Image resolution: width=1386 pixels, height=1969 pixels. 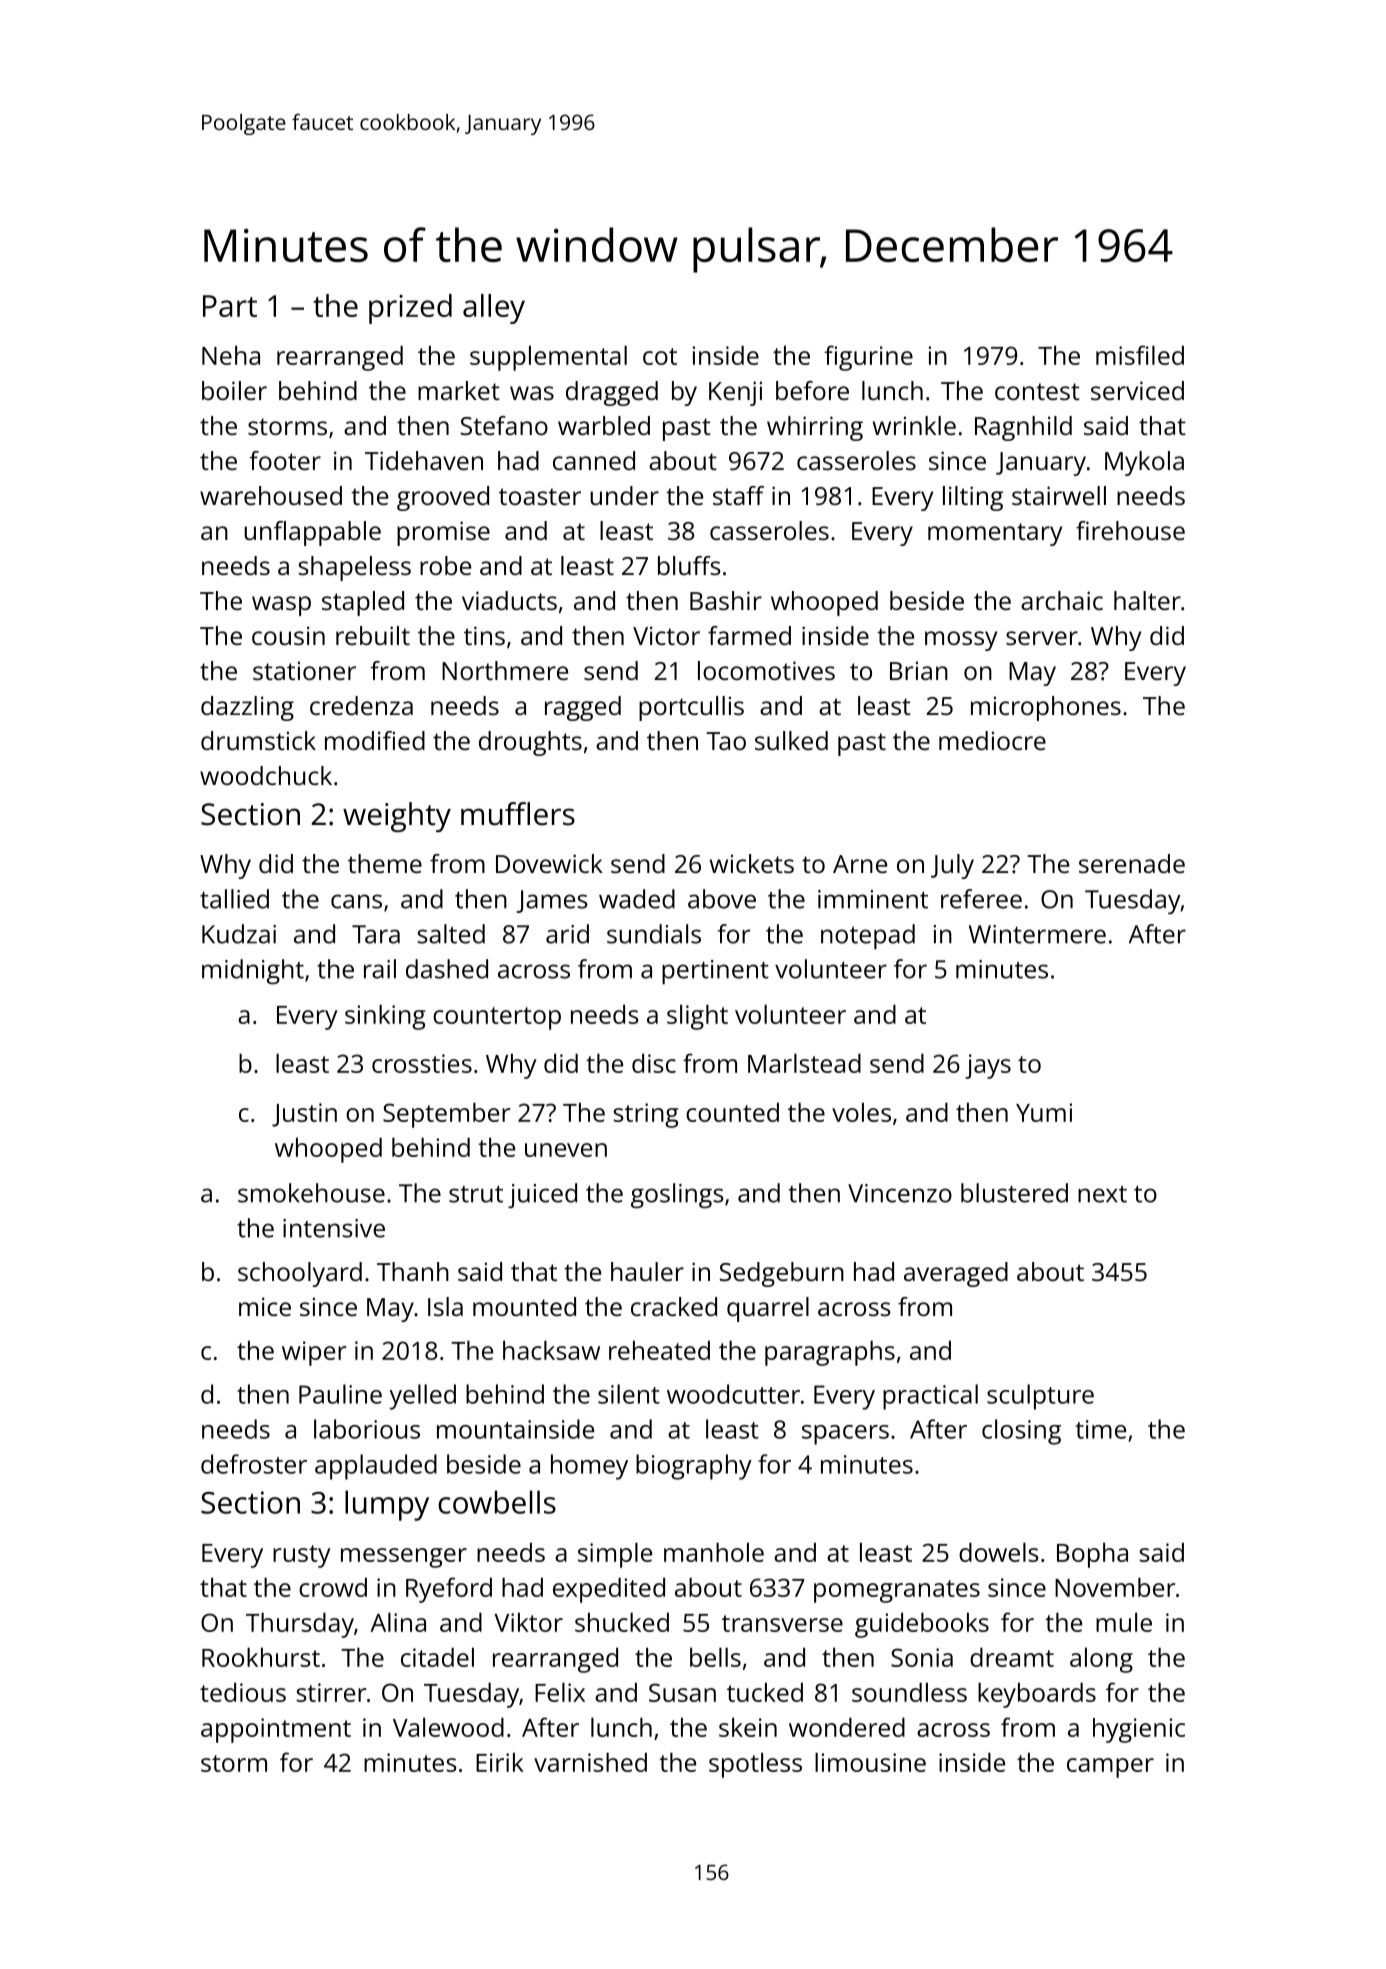 What do you see at coordinates (1102, 1194) in the screenshot?
I see `next` at bounding box center [1102, 1194].
